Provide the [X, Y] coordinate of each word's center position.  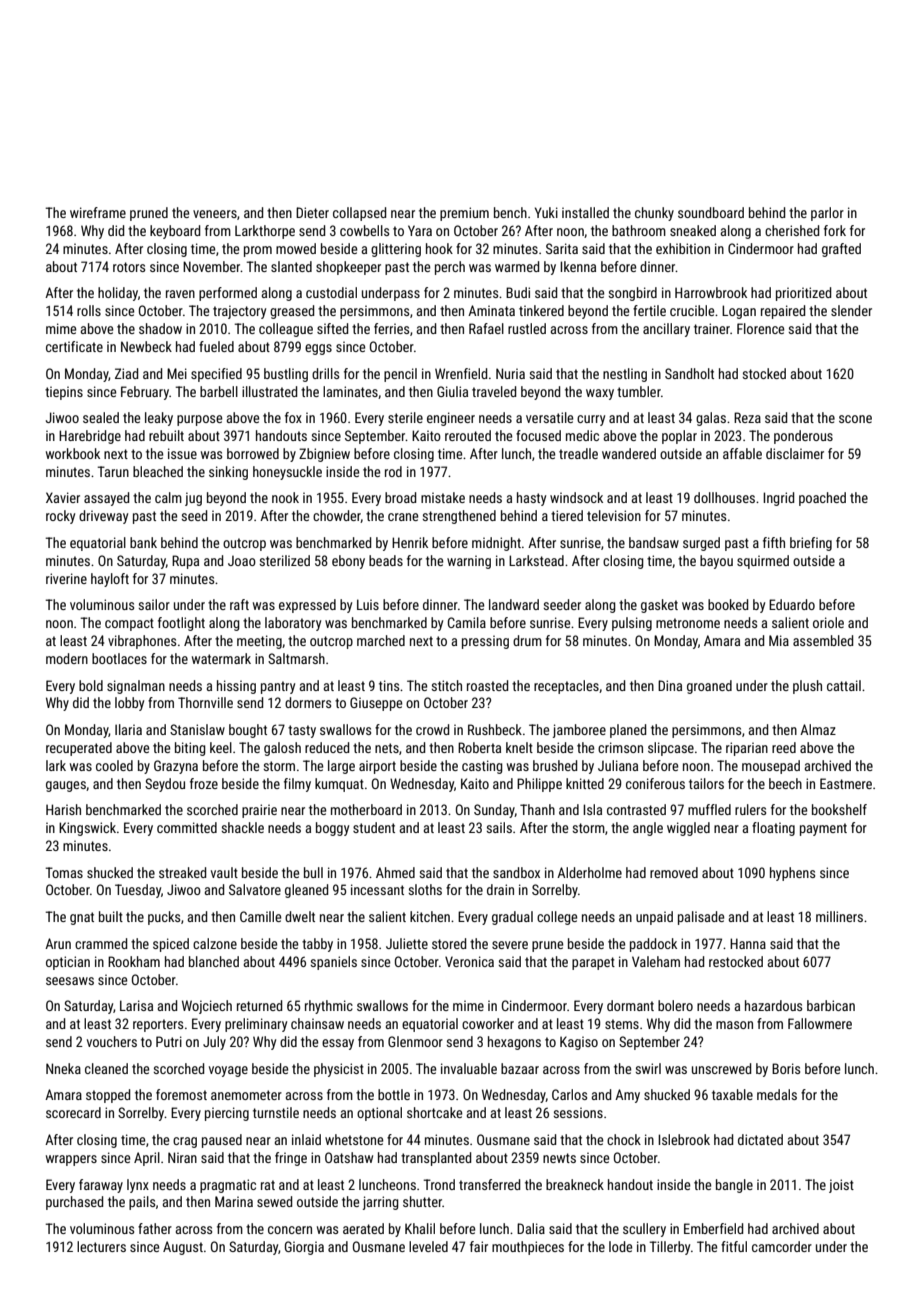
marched [381, 640]
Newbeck [146, 346]
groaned [709, 687]
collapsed [359, 214]
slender [851, 310]
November [212, 266]
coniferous [655, 783]
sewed [274, 1201]
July [214, 1043]
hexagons [514, 1043]
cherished [792, 230]
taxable [732, 1094]
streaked [182, 872]
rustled [527, 328]
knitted [585, 783]
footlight [181, 624]
